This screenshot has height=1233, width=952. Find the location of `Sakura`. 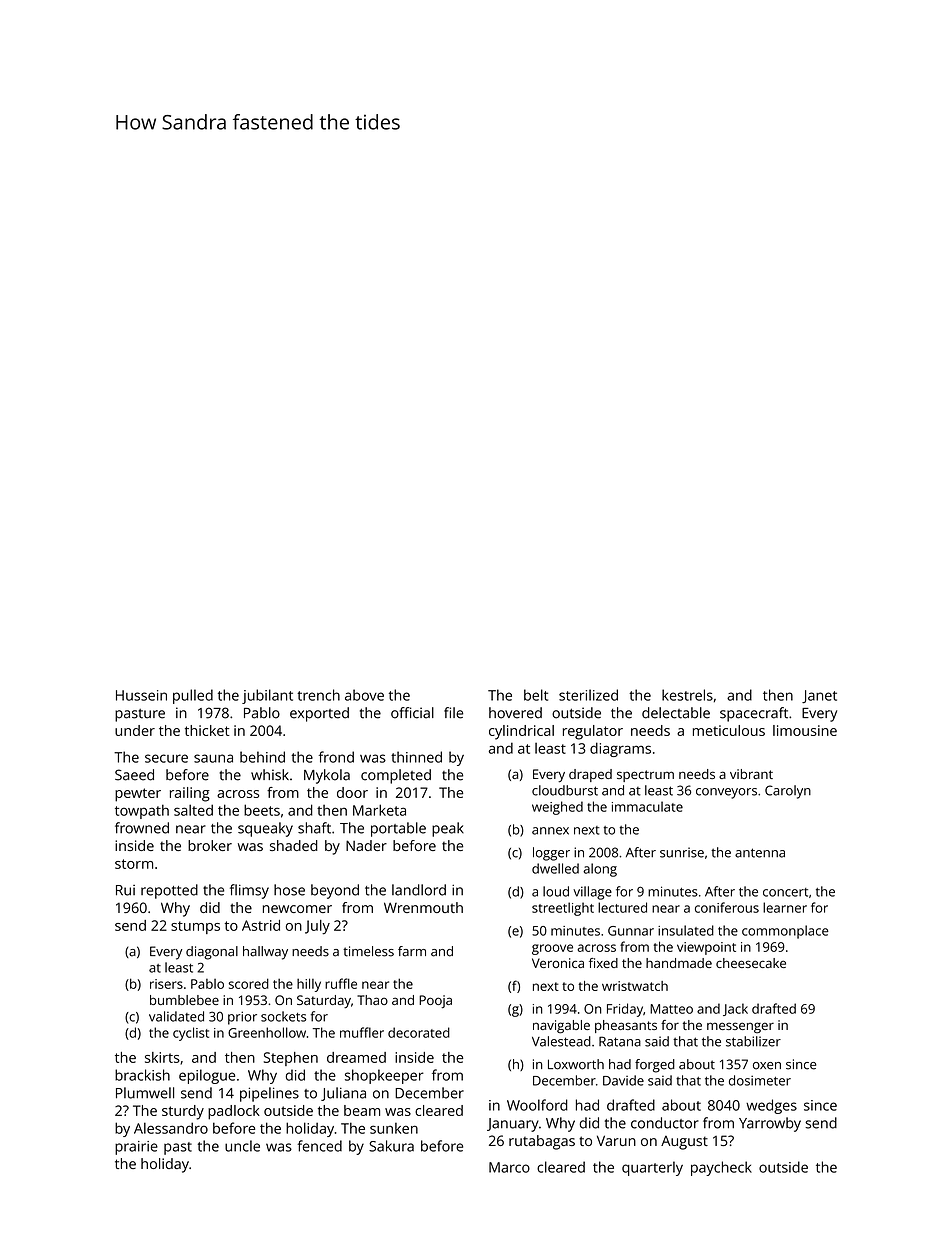

Sakura is located at coordinates (391, 1146).
